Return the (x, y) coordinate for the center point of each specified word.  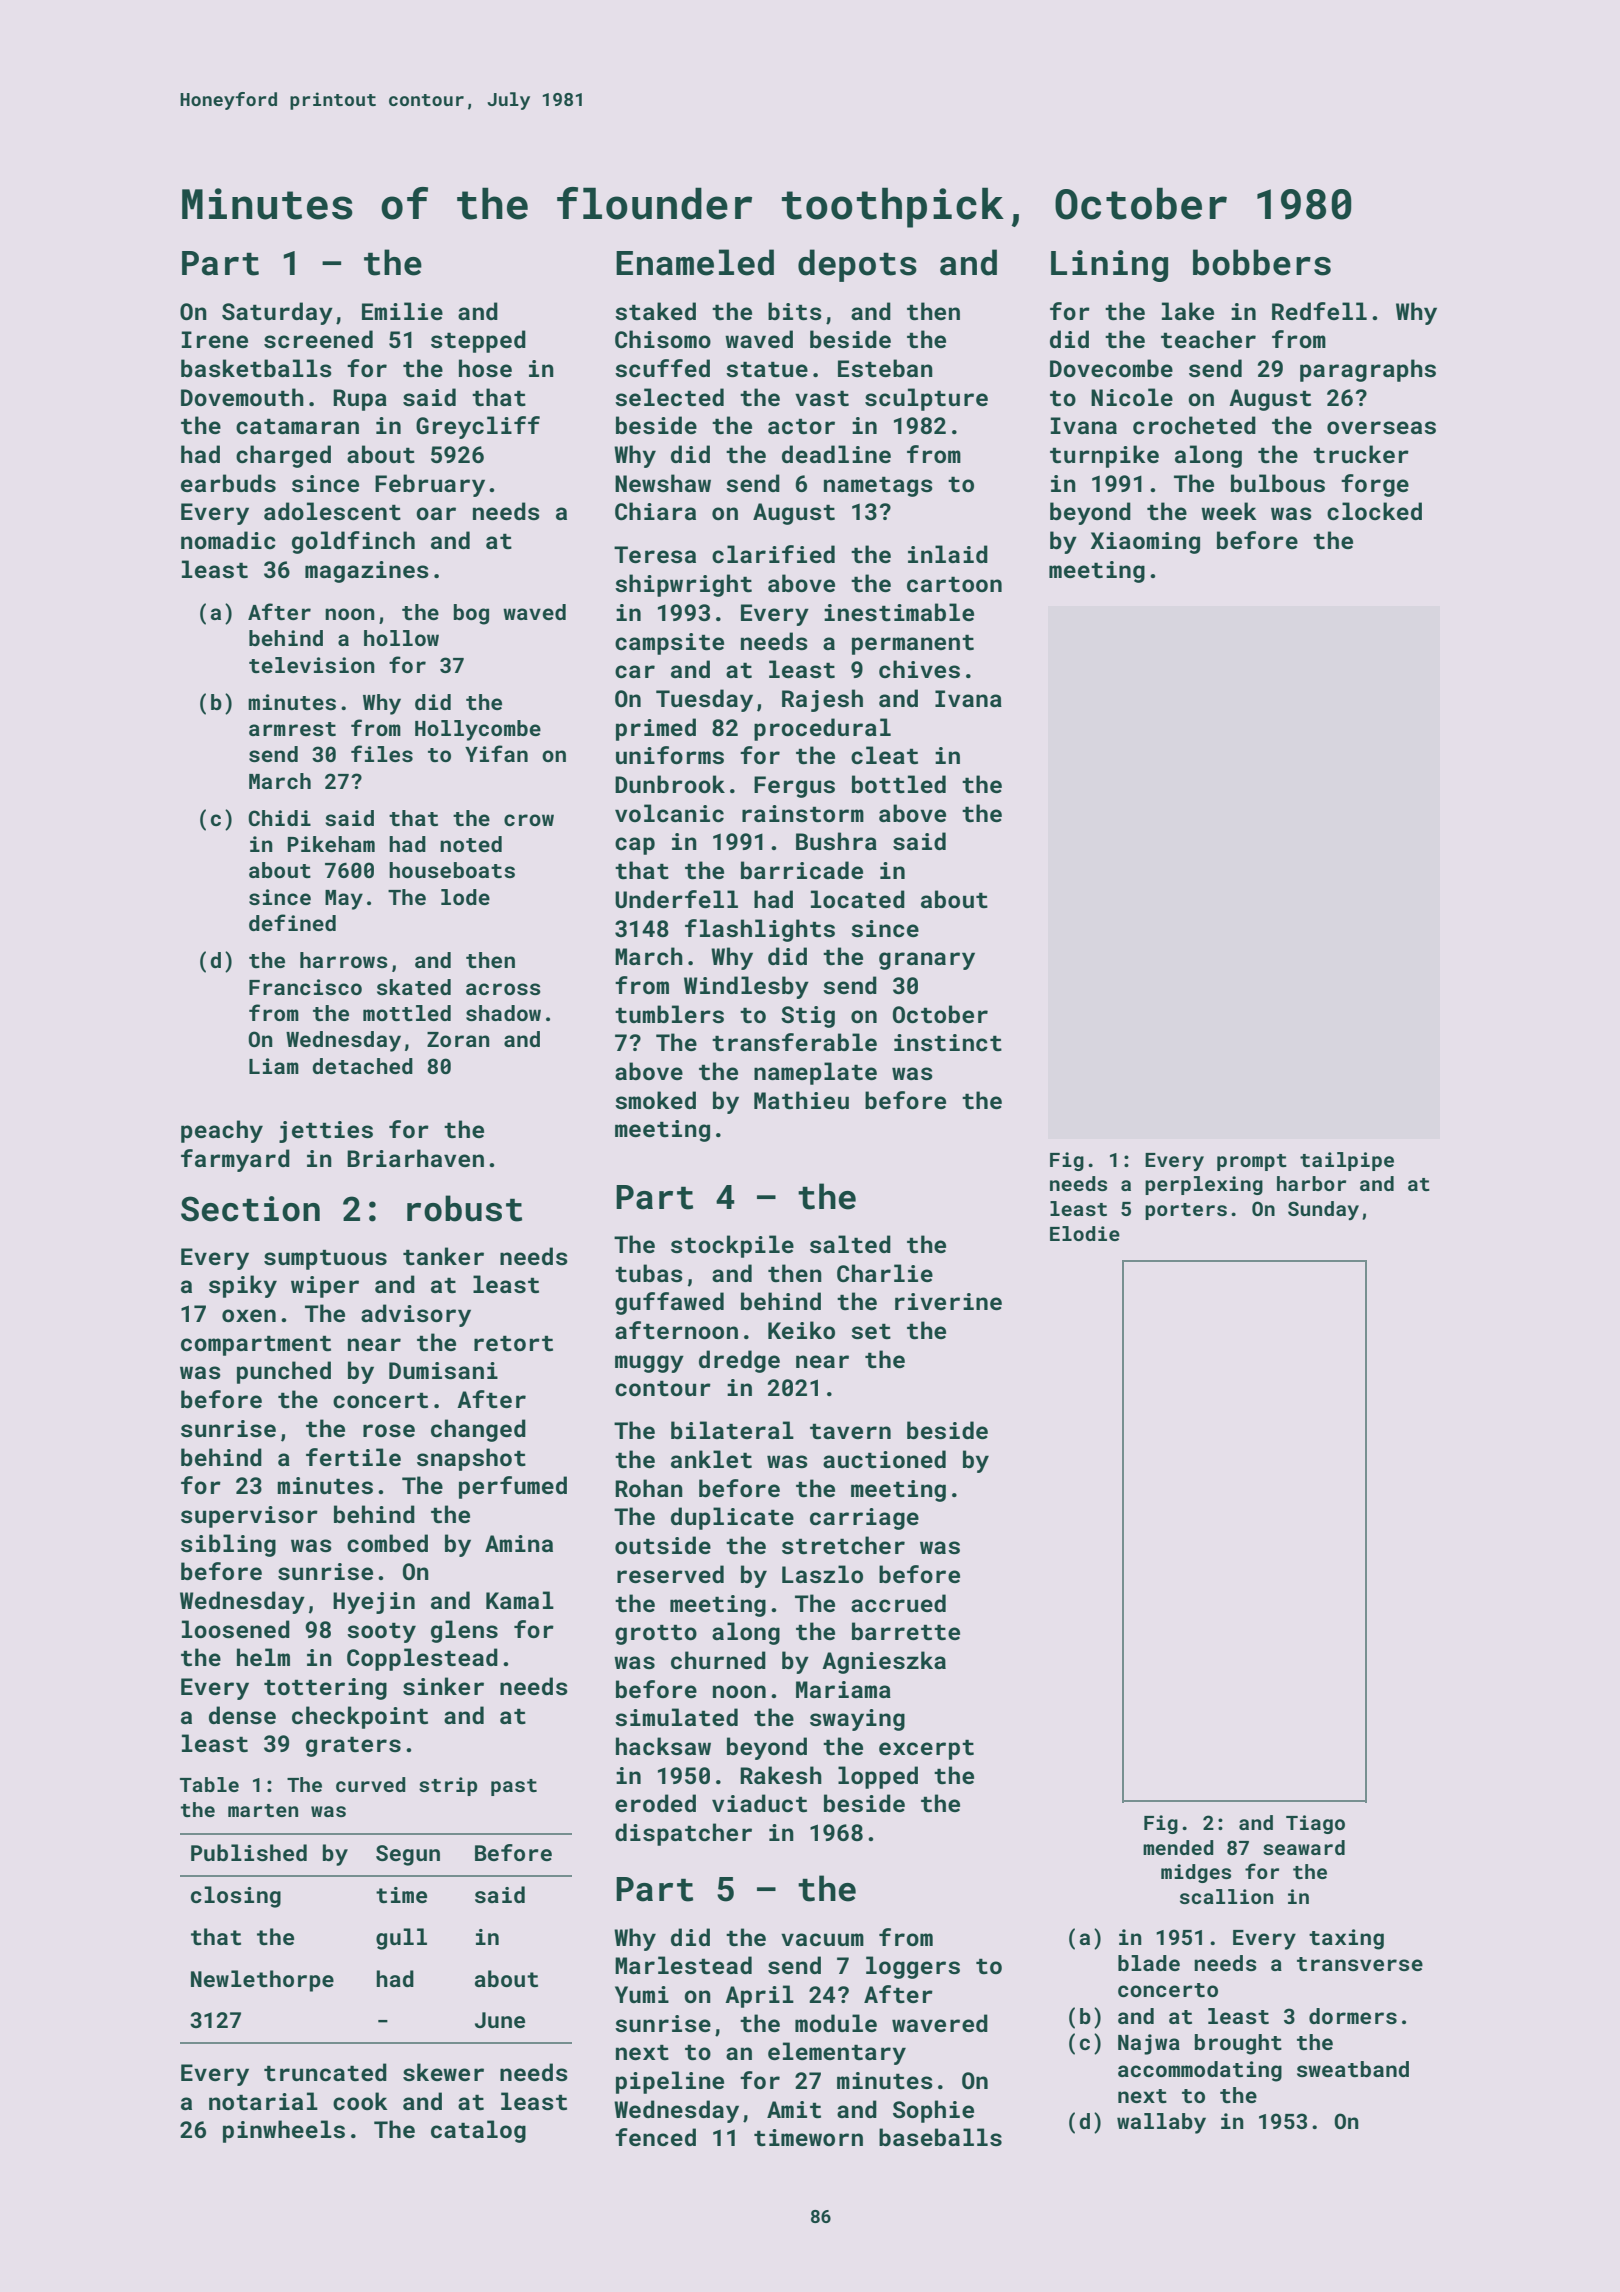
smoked (655, 1100)
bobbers (1262, 262)
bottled (899, 784)
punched (284, 1372)
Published (249, 1852)
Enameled (695, 262)
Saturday (277, 313)
